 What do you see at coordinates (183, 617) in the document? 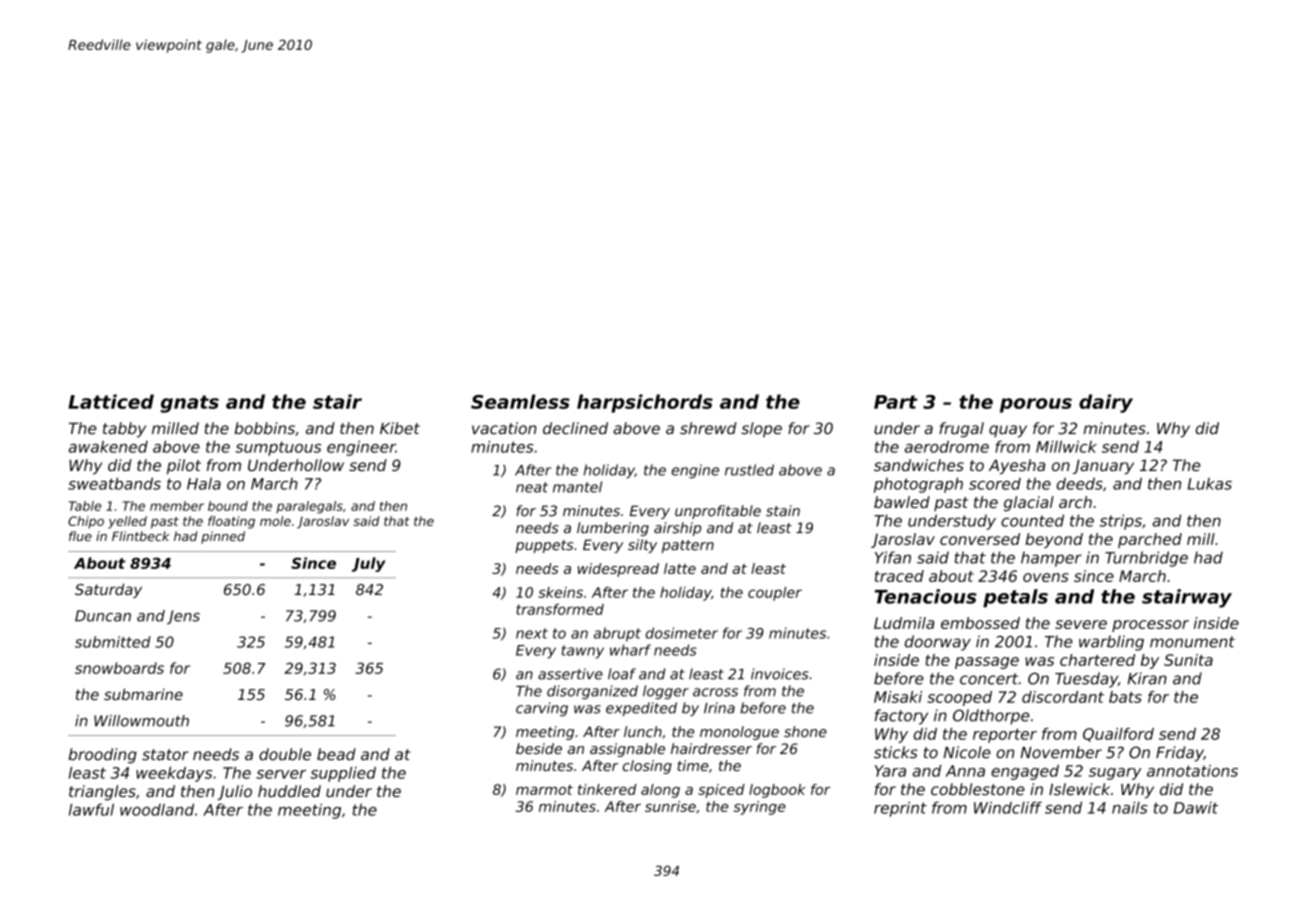
I see `Jens` at bounding box center [183, 617].
